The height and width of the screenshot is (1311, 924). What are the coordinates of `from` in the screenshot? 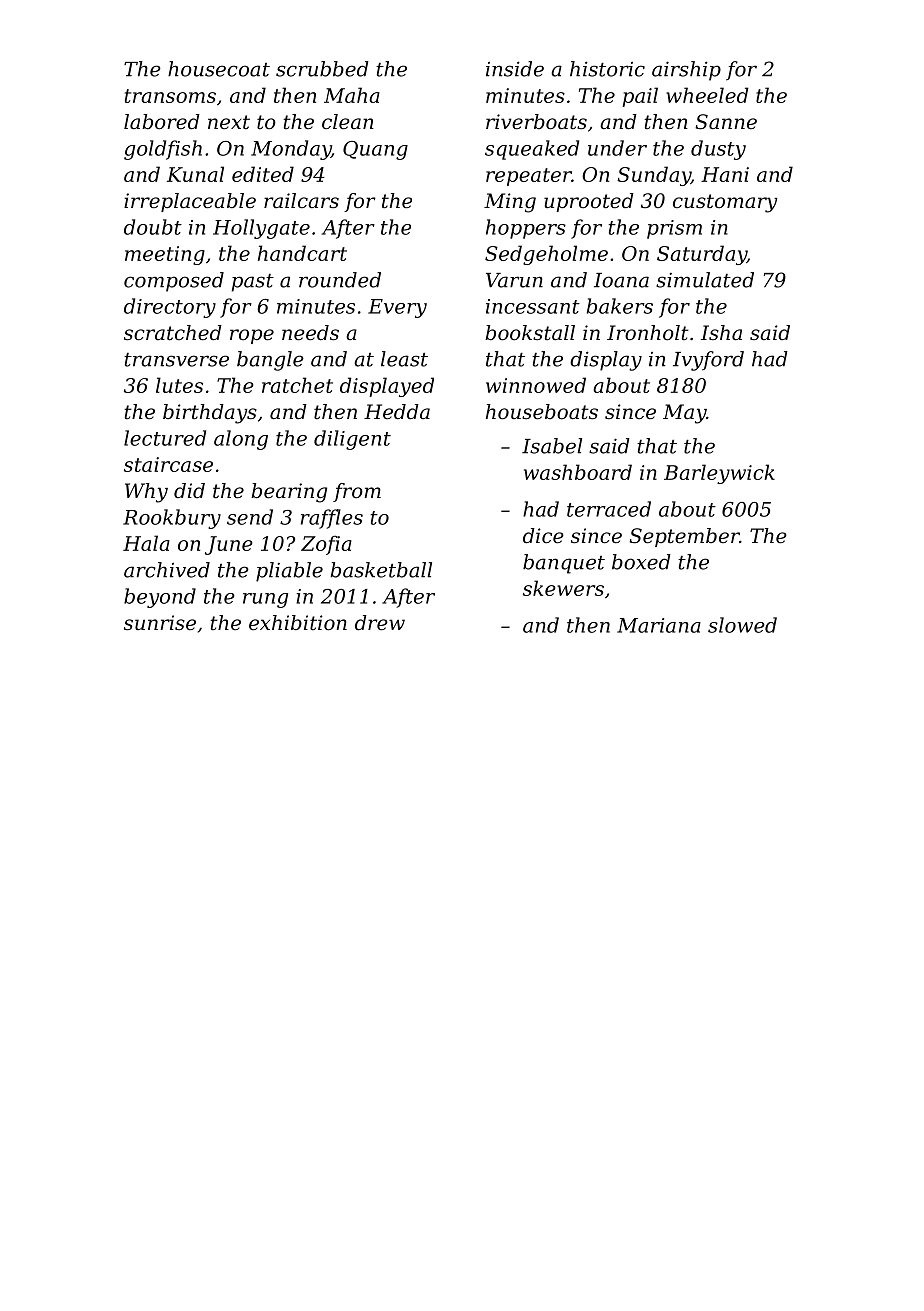 It's located at (357, 492).
